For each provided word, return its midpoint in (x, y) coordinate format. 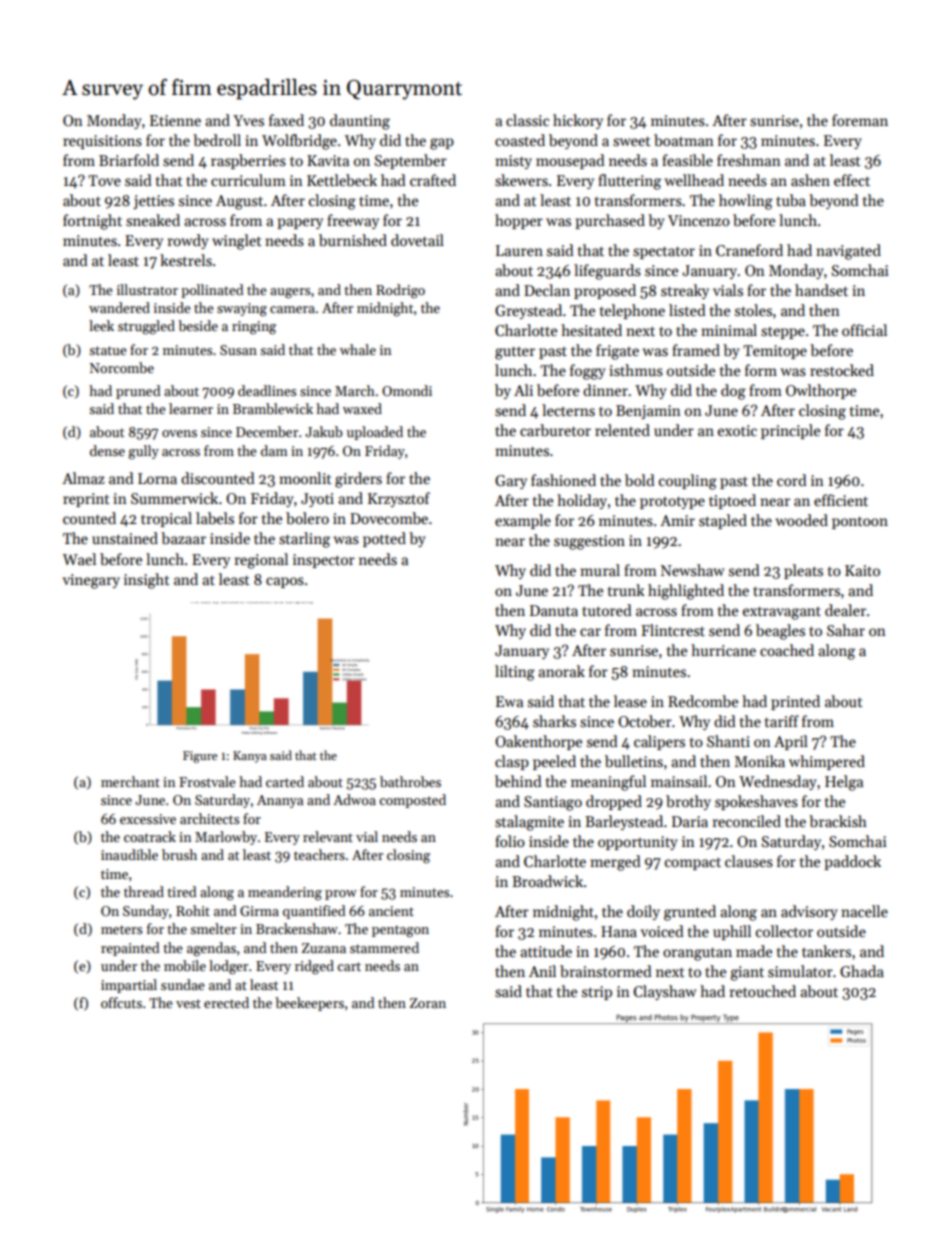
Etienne (175, 120)
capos (285, 582)
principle (790, 431)
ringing (254, 328)
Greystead (528, 311)
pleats (803, 571)
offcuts (121, 1002)
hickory (578, 121)
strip (597, 993)
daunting (360, 122)
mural (600, 570)
